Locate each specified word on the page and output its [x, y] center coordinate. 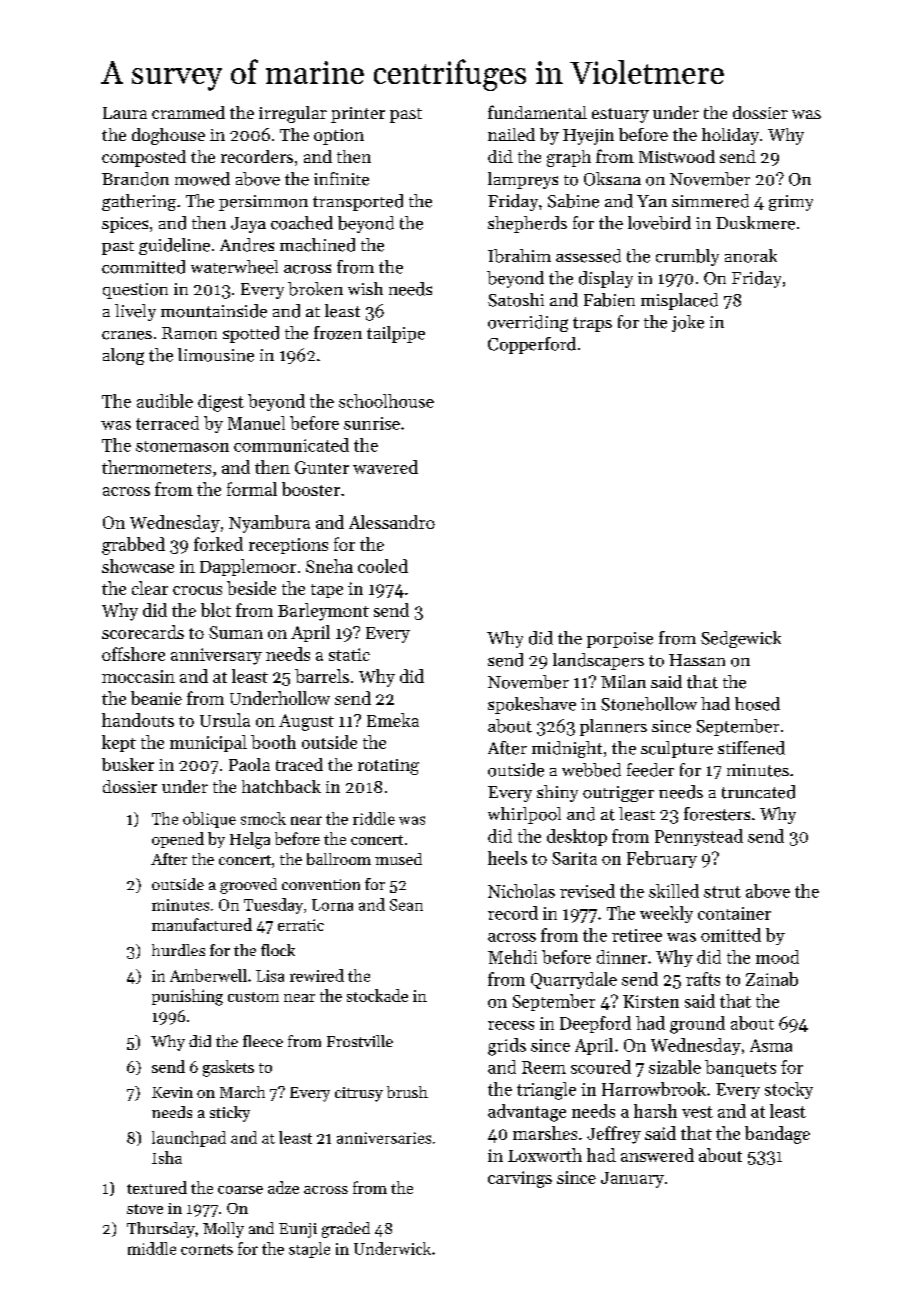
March [242, 1092]
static [349, 654]
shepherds [527, 224]
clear [150, 588]
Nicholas [521, 891]
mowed [202, 179]
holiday [730, 136]
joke [688, 323]
